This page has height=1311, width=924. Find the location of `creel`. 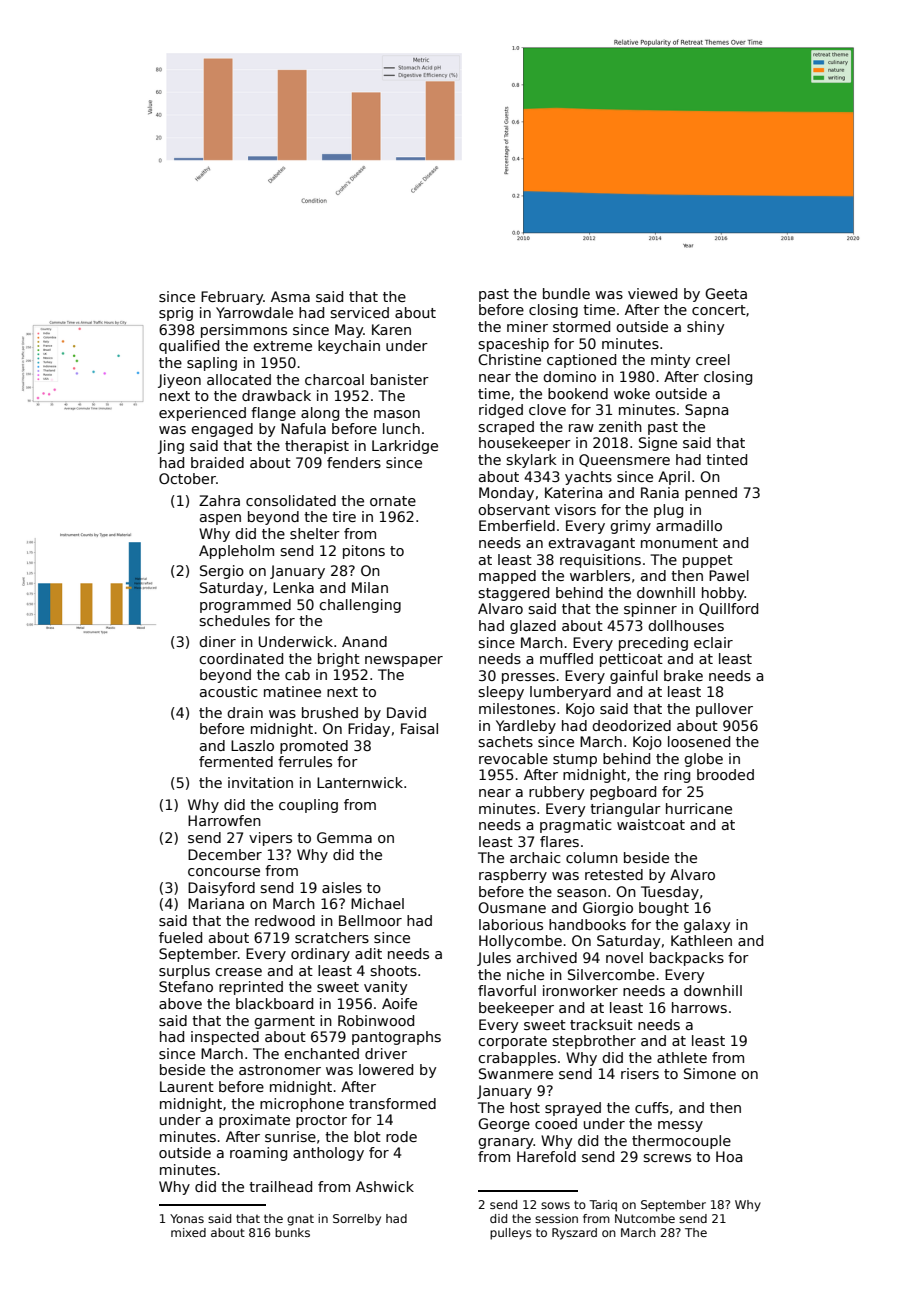

creel is located at coordinates (713, 359).
